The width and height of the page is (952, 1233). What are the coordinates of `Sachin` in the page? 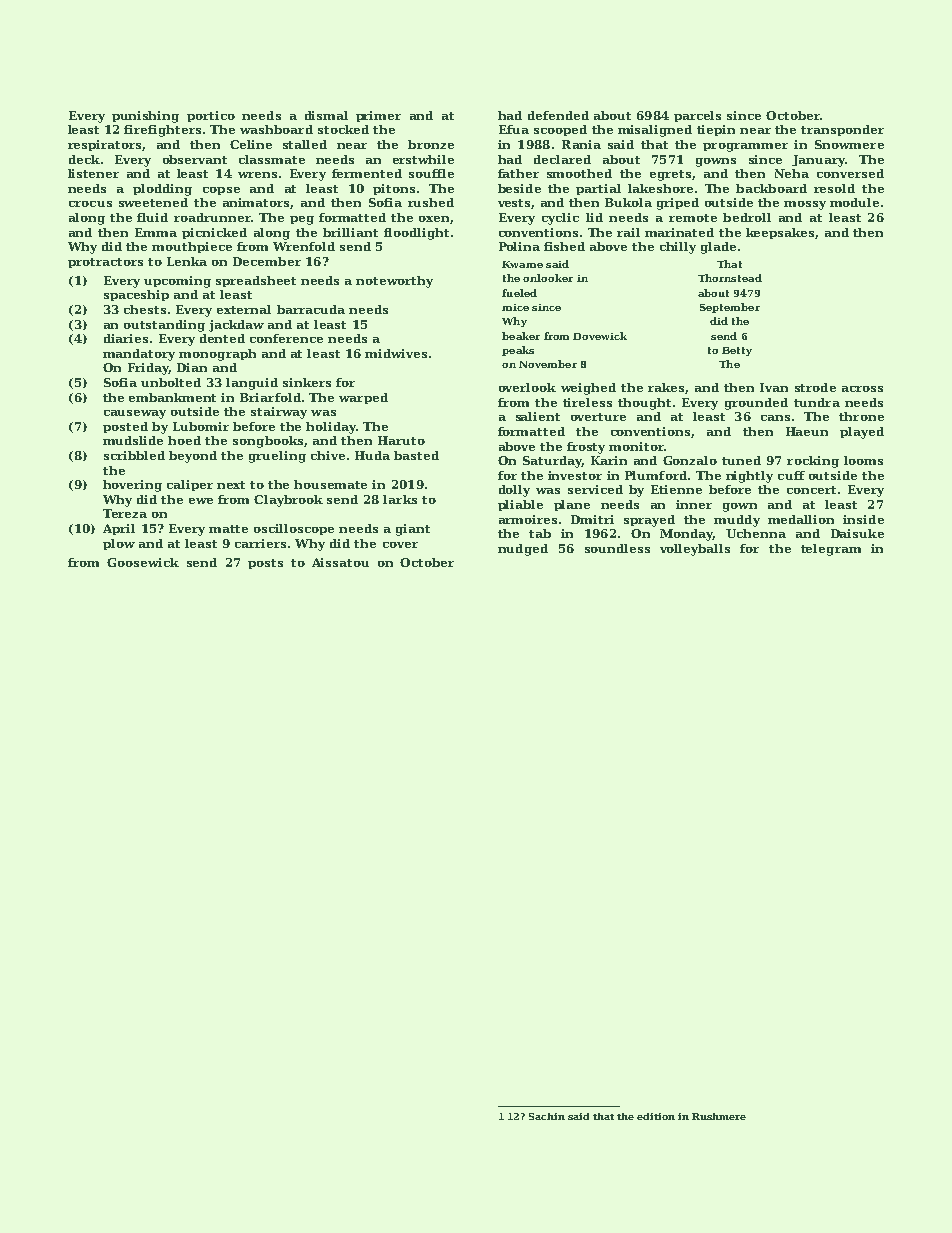 It's located at (547, 1116).
